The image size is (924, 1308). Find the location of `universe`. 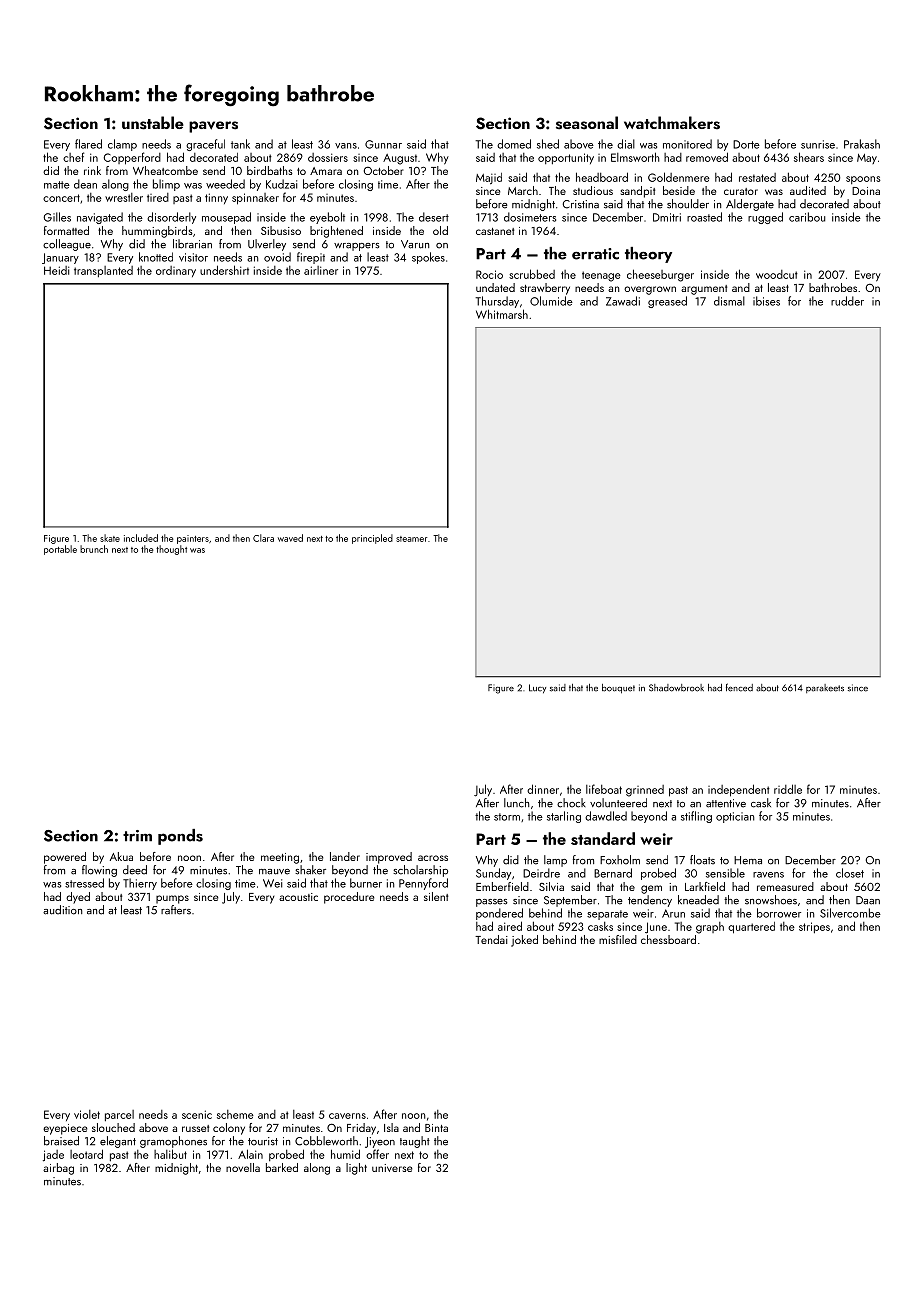

universe is located at coordinates (392, 1168).
